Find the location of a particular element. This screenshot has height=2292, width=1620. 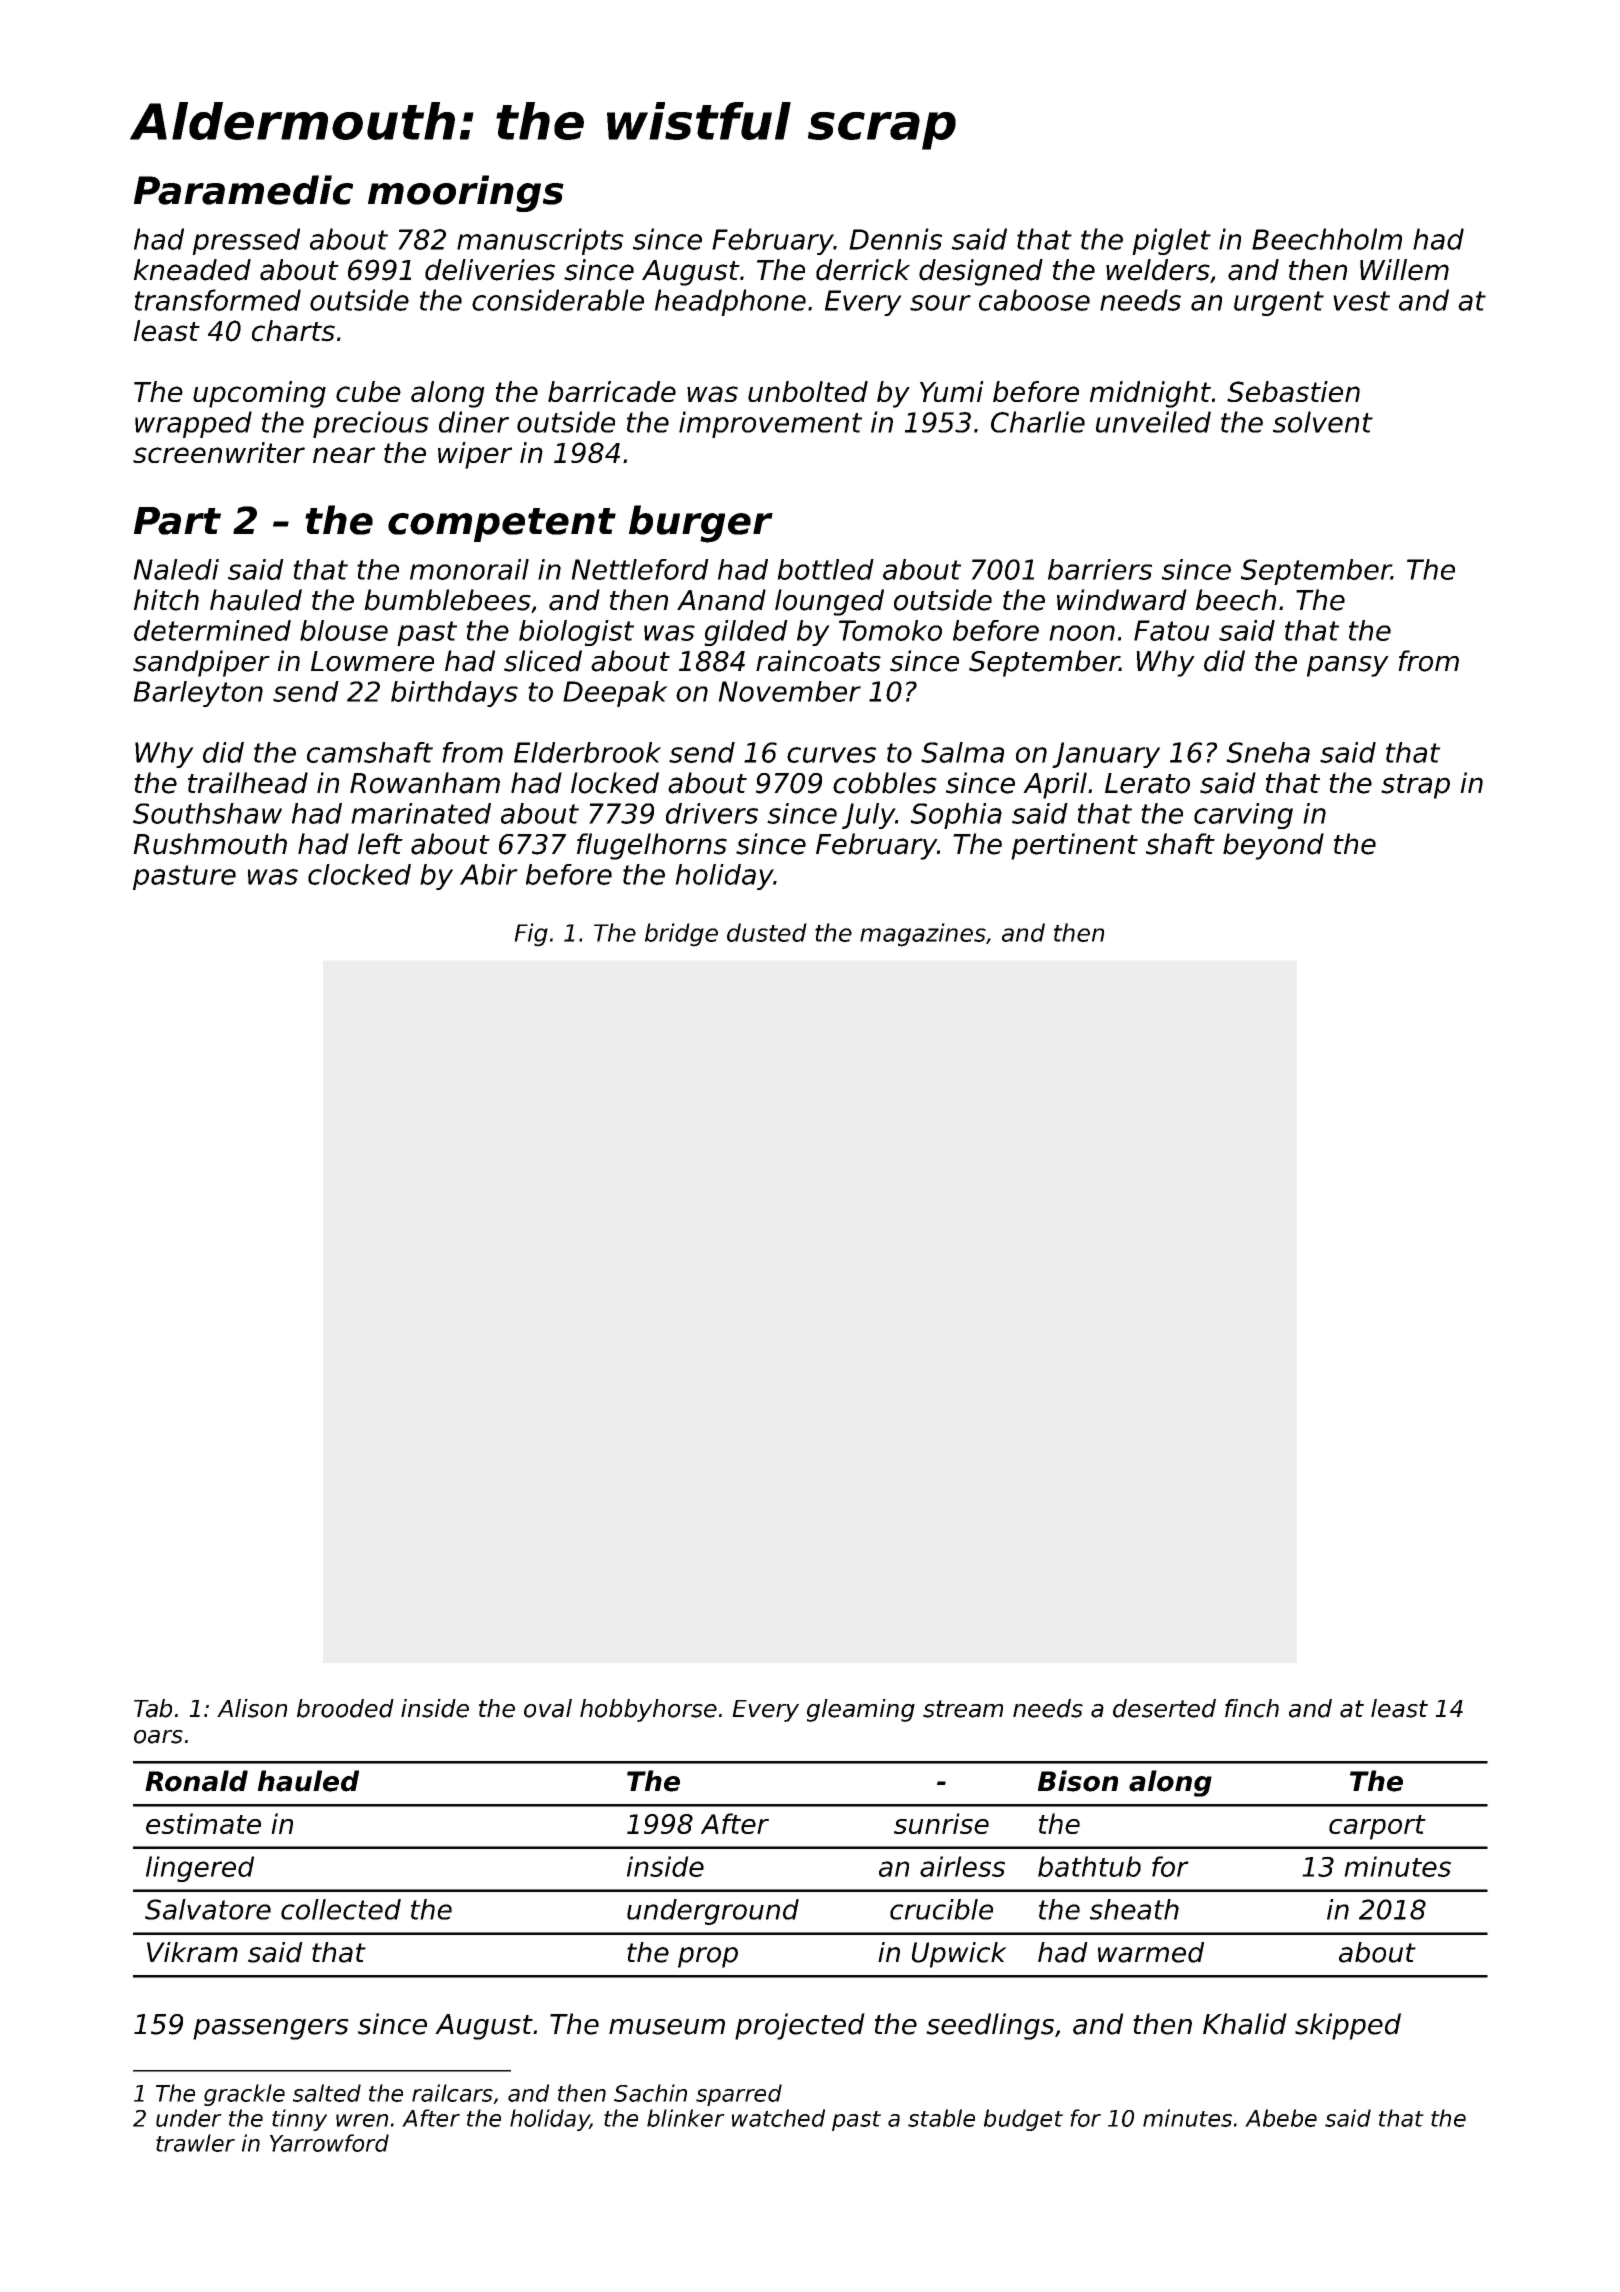

diner is located at coordinates (474, 422).
